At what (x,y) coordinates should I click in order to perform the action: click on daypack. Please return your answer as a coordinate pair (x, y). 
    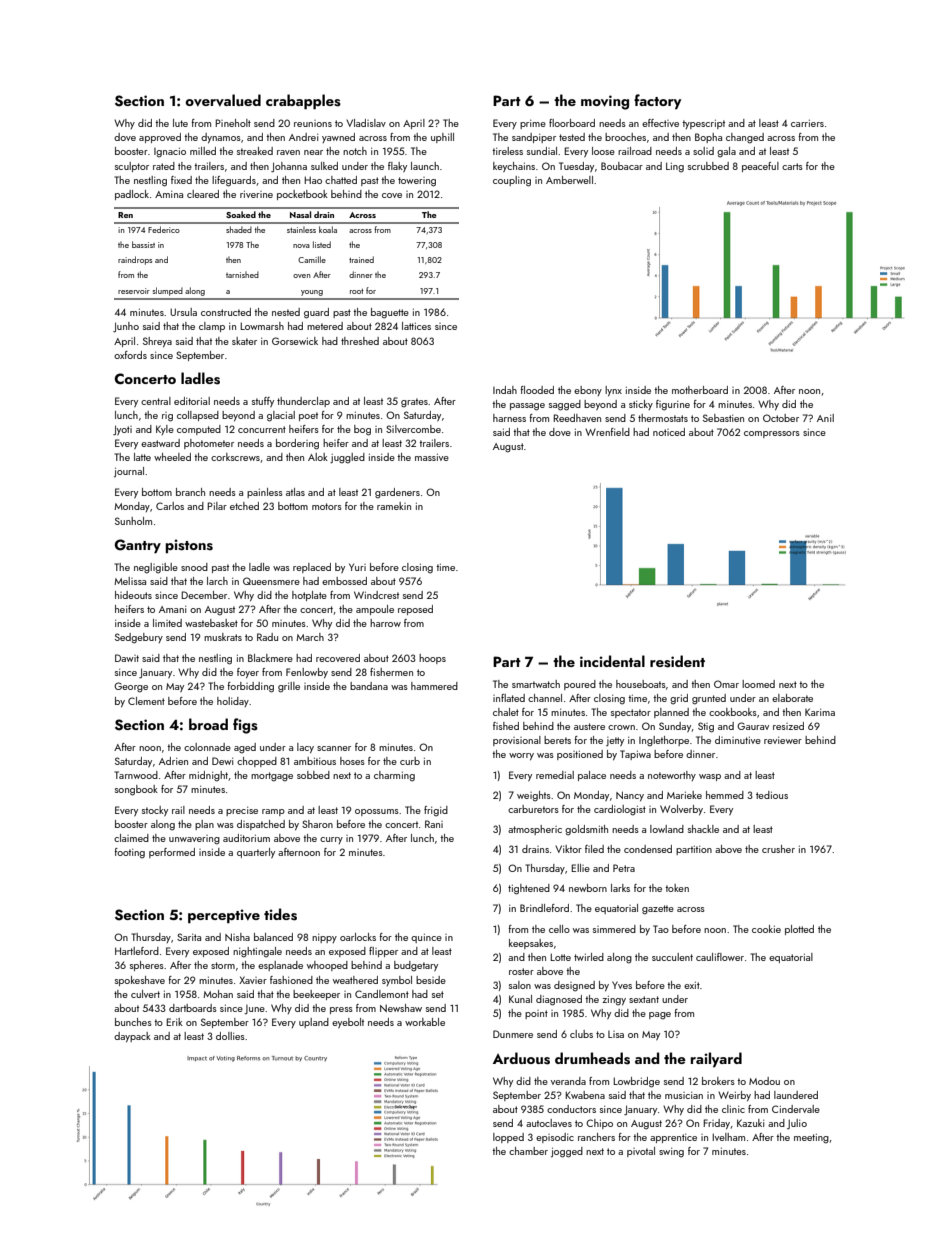
    Looking at the image, I should click on (132, 1037).
